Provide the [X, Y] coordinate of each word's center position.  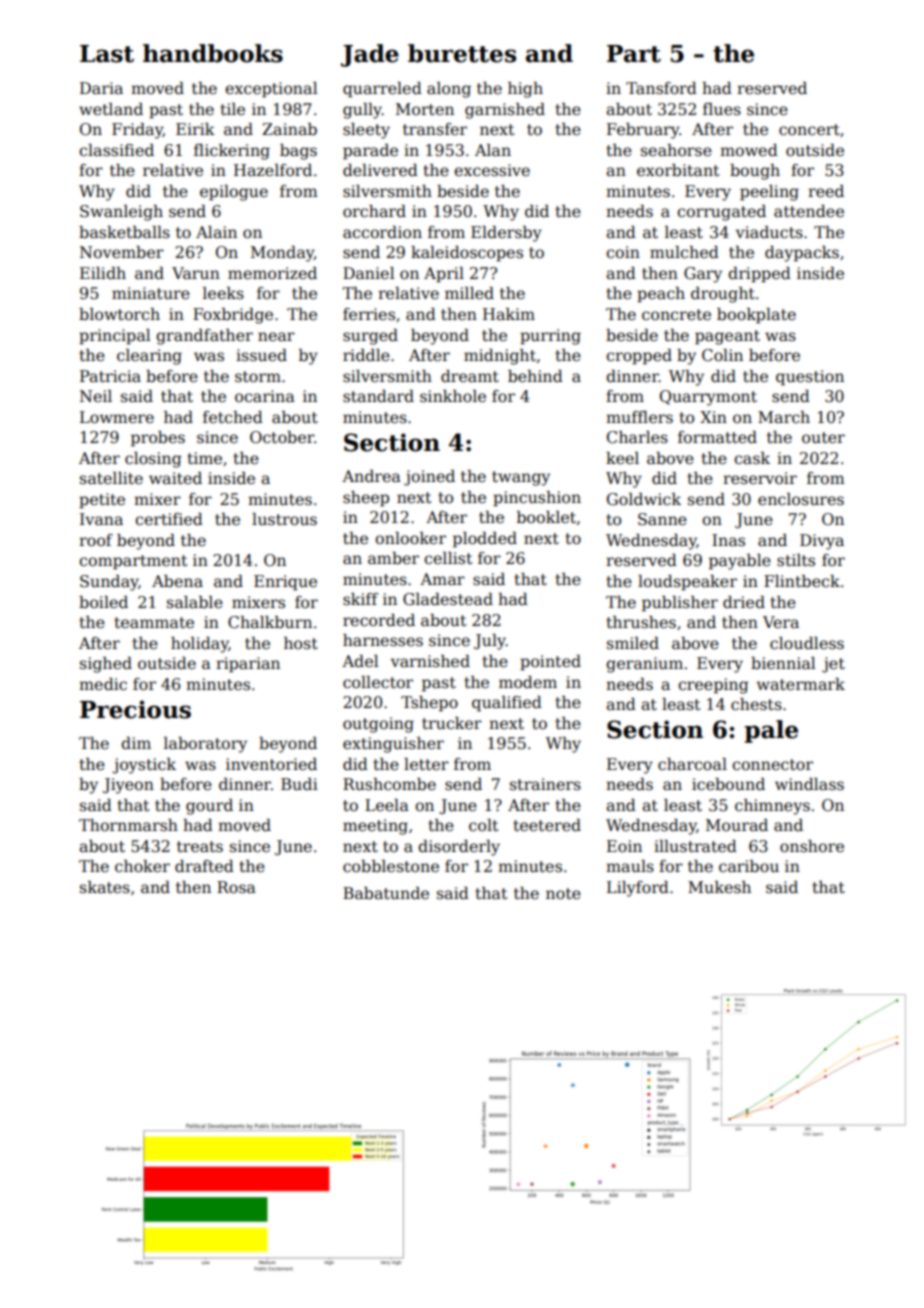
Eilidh [103, 273]
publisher [680, 604]
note [563, 894]
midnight [500, 357]
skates [105, 887]
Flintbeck [802, 581]
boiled [103, 602]
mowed [749, 150]
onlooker [410, 538]
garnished [505, 111]
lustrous [284, 519]
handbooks [213, 53]
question [810, 378]
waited [175, 478]
